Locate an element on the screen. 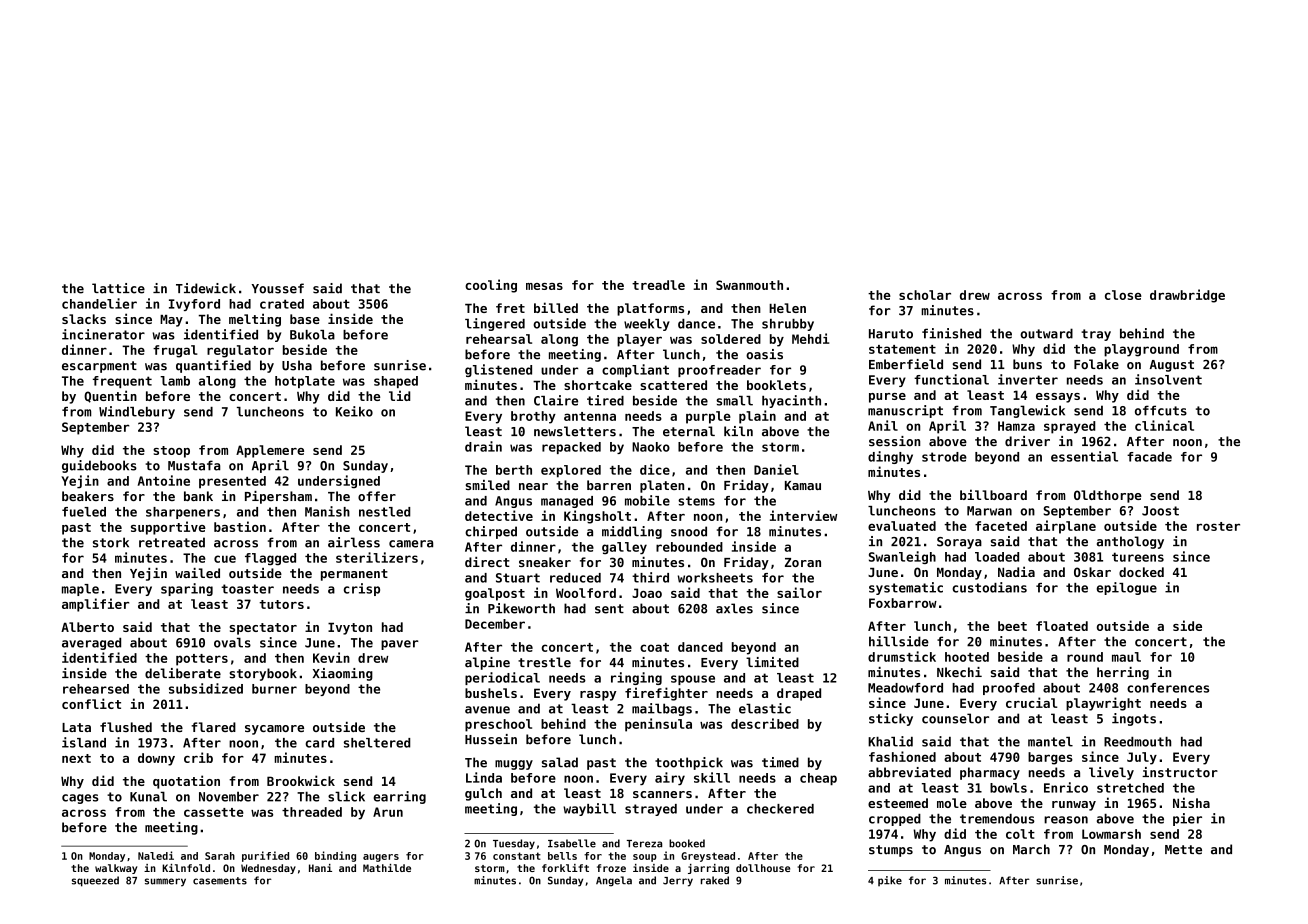 The width and height of the screenshot is (1308, 924). docked is located at coordinates (1141, 572).
